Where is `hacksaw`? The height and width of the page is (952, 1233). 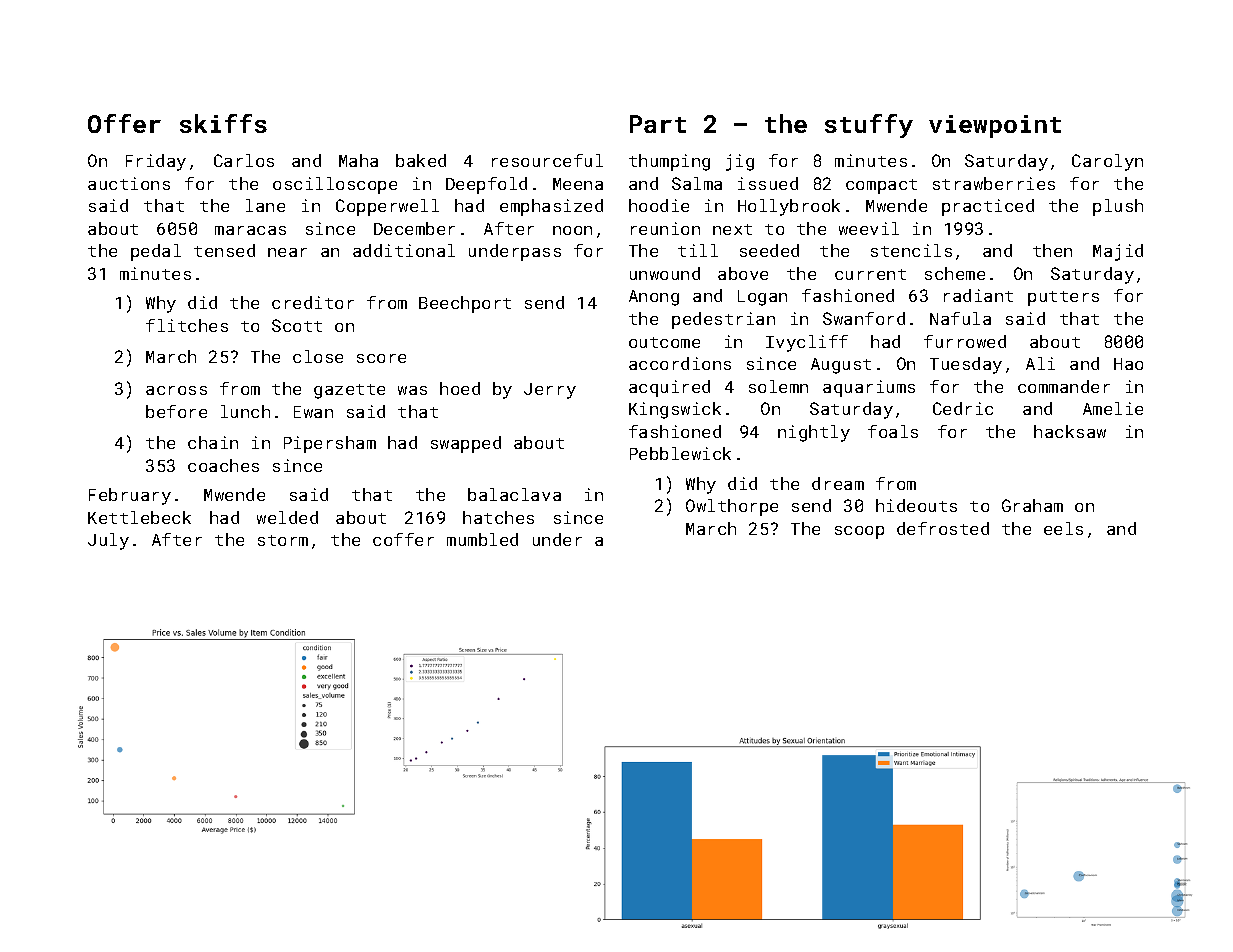 hacksaw is located at coordinates (1070, 431).
